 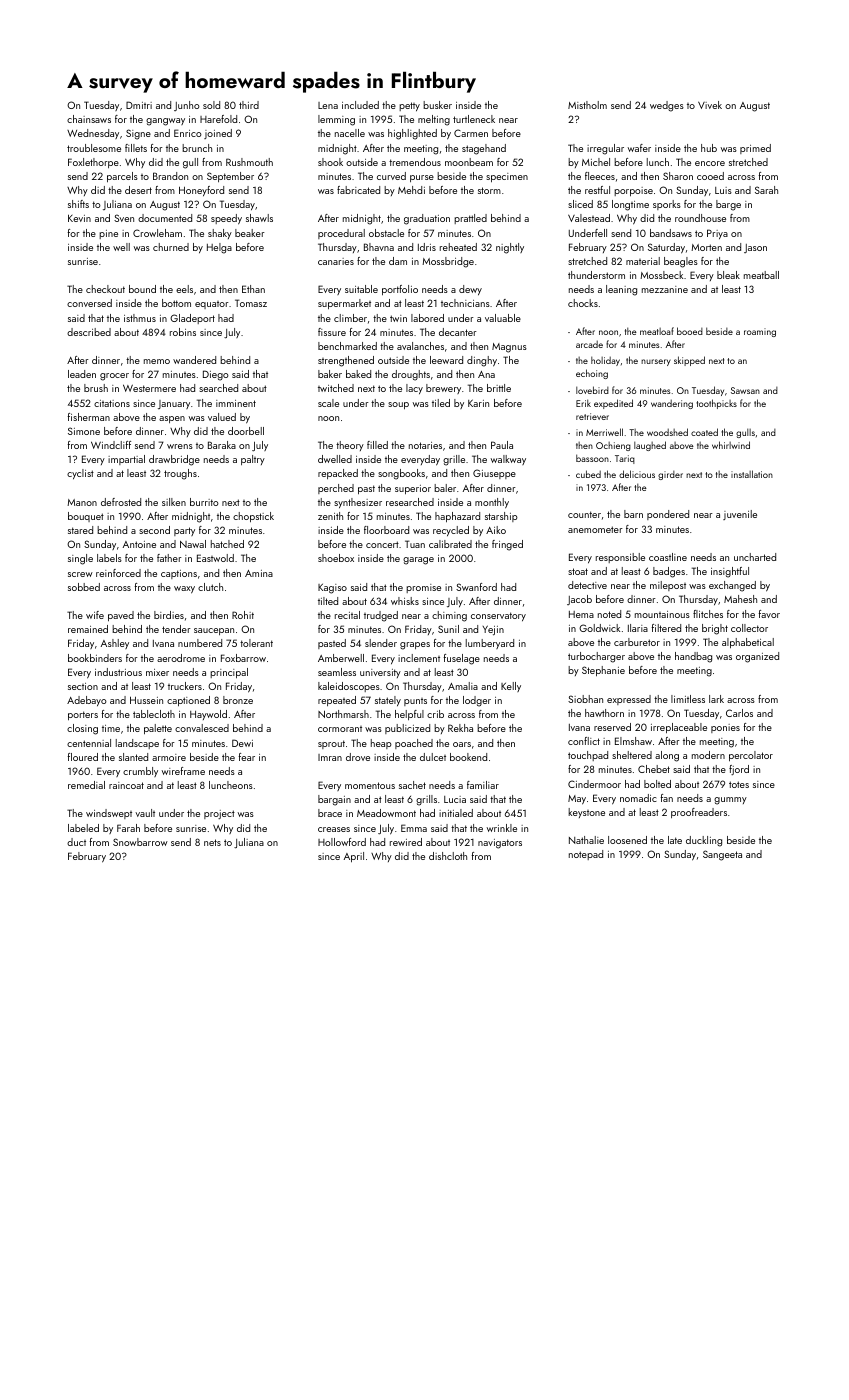 I want to click on project, so click(x=219, y=814).
